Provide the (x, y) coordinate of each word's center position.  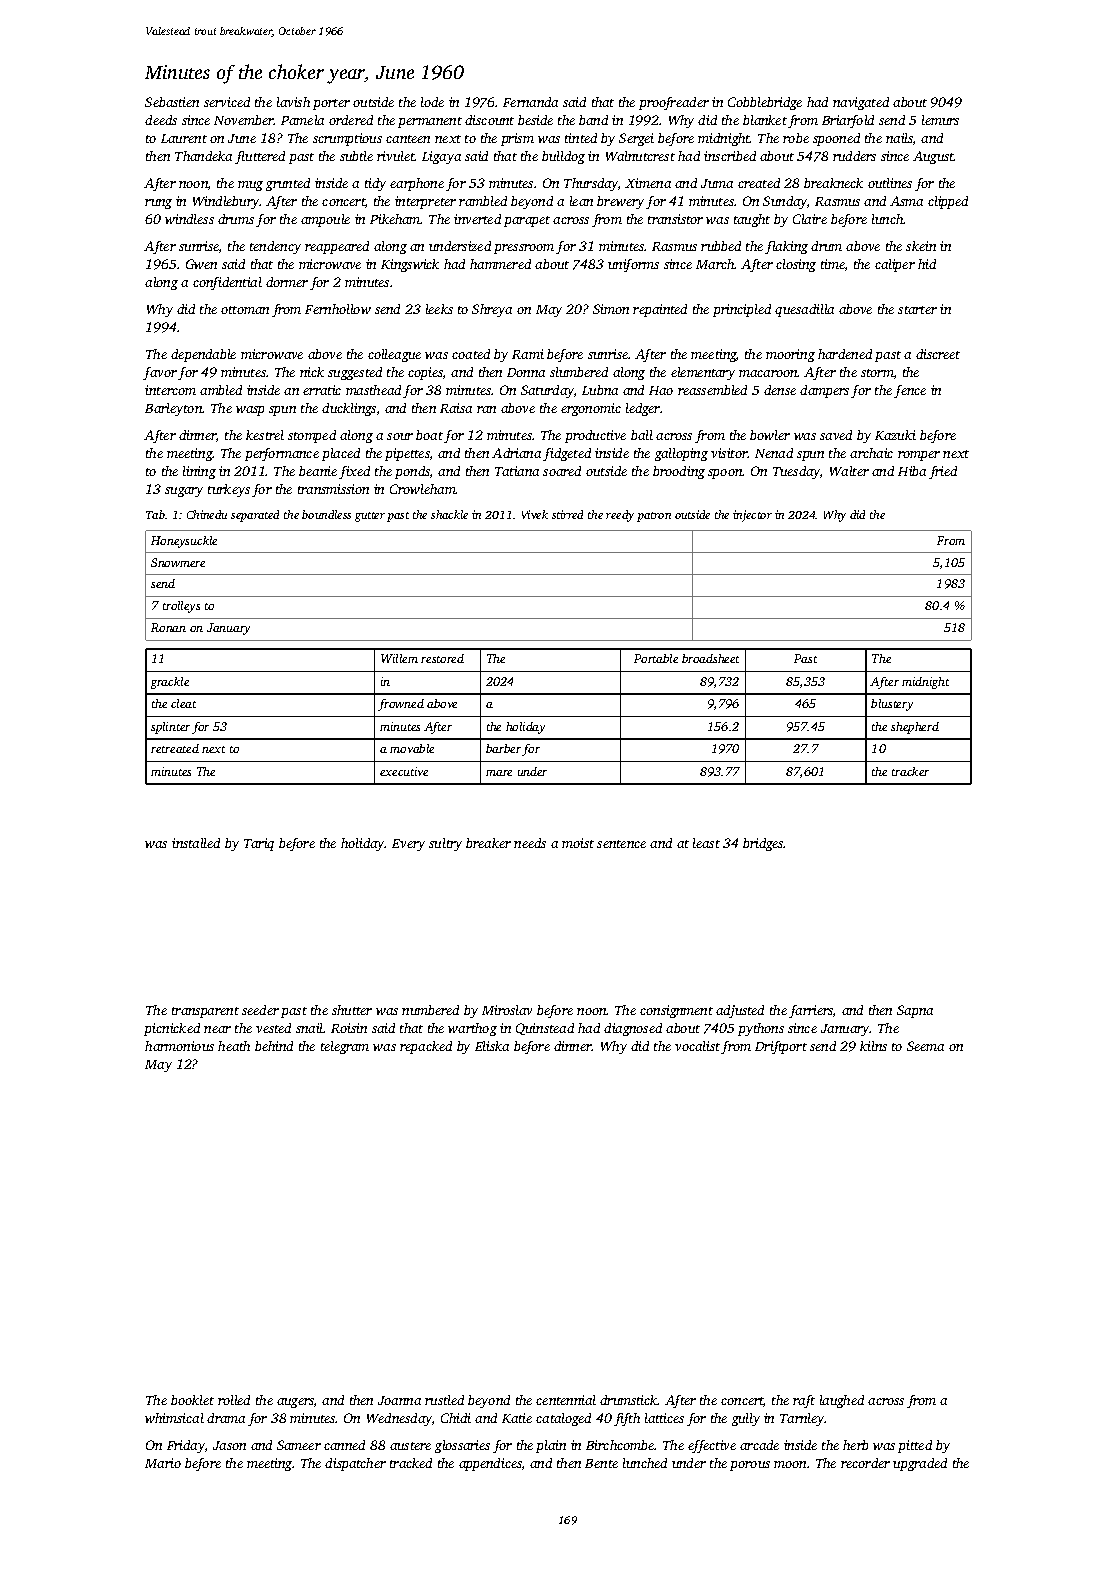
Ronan (168, 627)
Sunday (785, 202)
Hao (661, 390)
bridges (763, 844)
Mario (163, 1463)
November (244, 120)
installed (196, 843)
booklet (192, 1400)
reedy (620, 516)
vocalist (697, 1046)
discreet (938, 354)
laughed (842, 1401)
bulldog (563, 157)
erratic (322, 390)
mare (499, 773)
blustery (892, 705)
